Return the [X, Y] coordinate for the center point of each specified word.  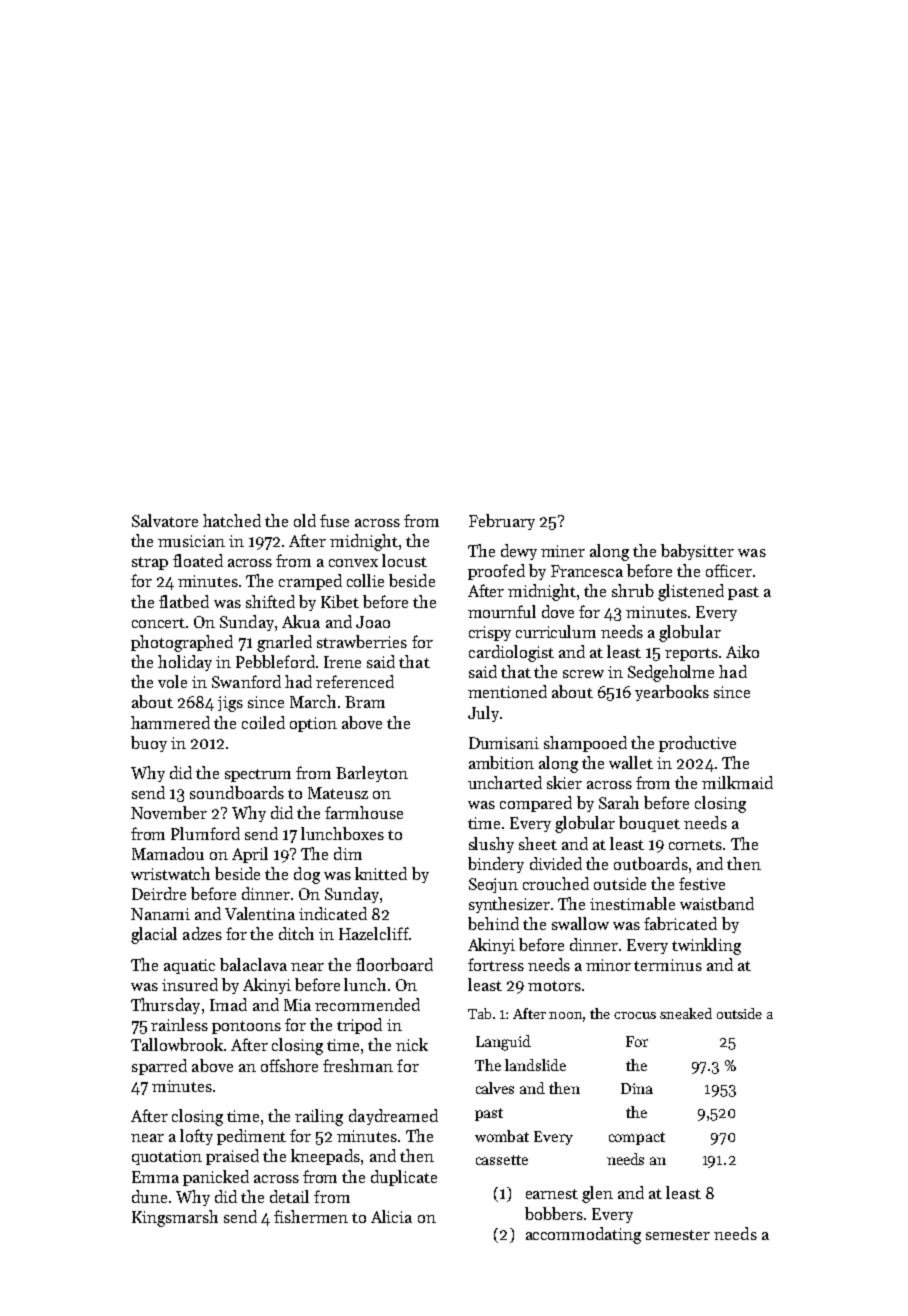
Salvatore [165, 520]
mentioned [507, 691]
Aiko [742, 651]
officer [729, 570]
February [502, 522]
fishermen [311, 1216]
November [169, 812]
